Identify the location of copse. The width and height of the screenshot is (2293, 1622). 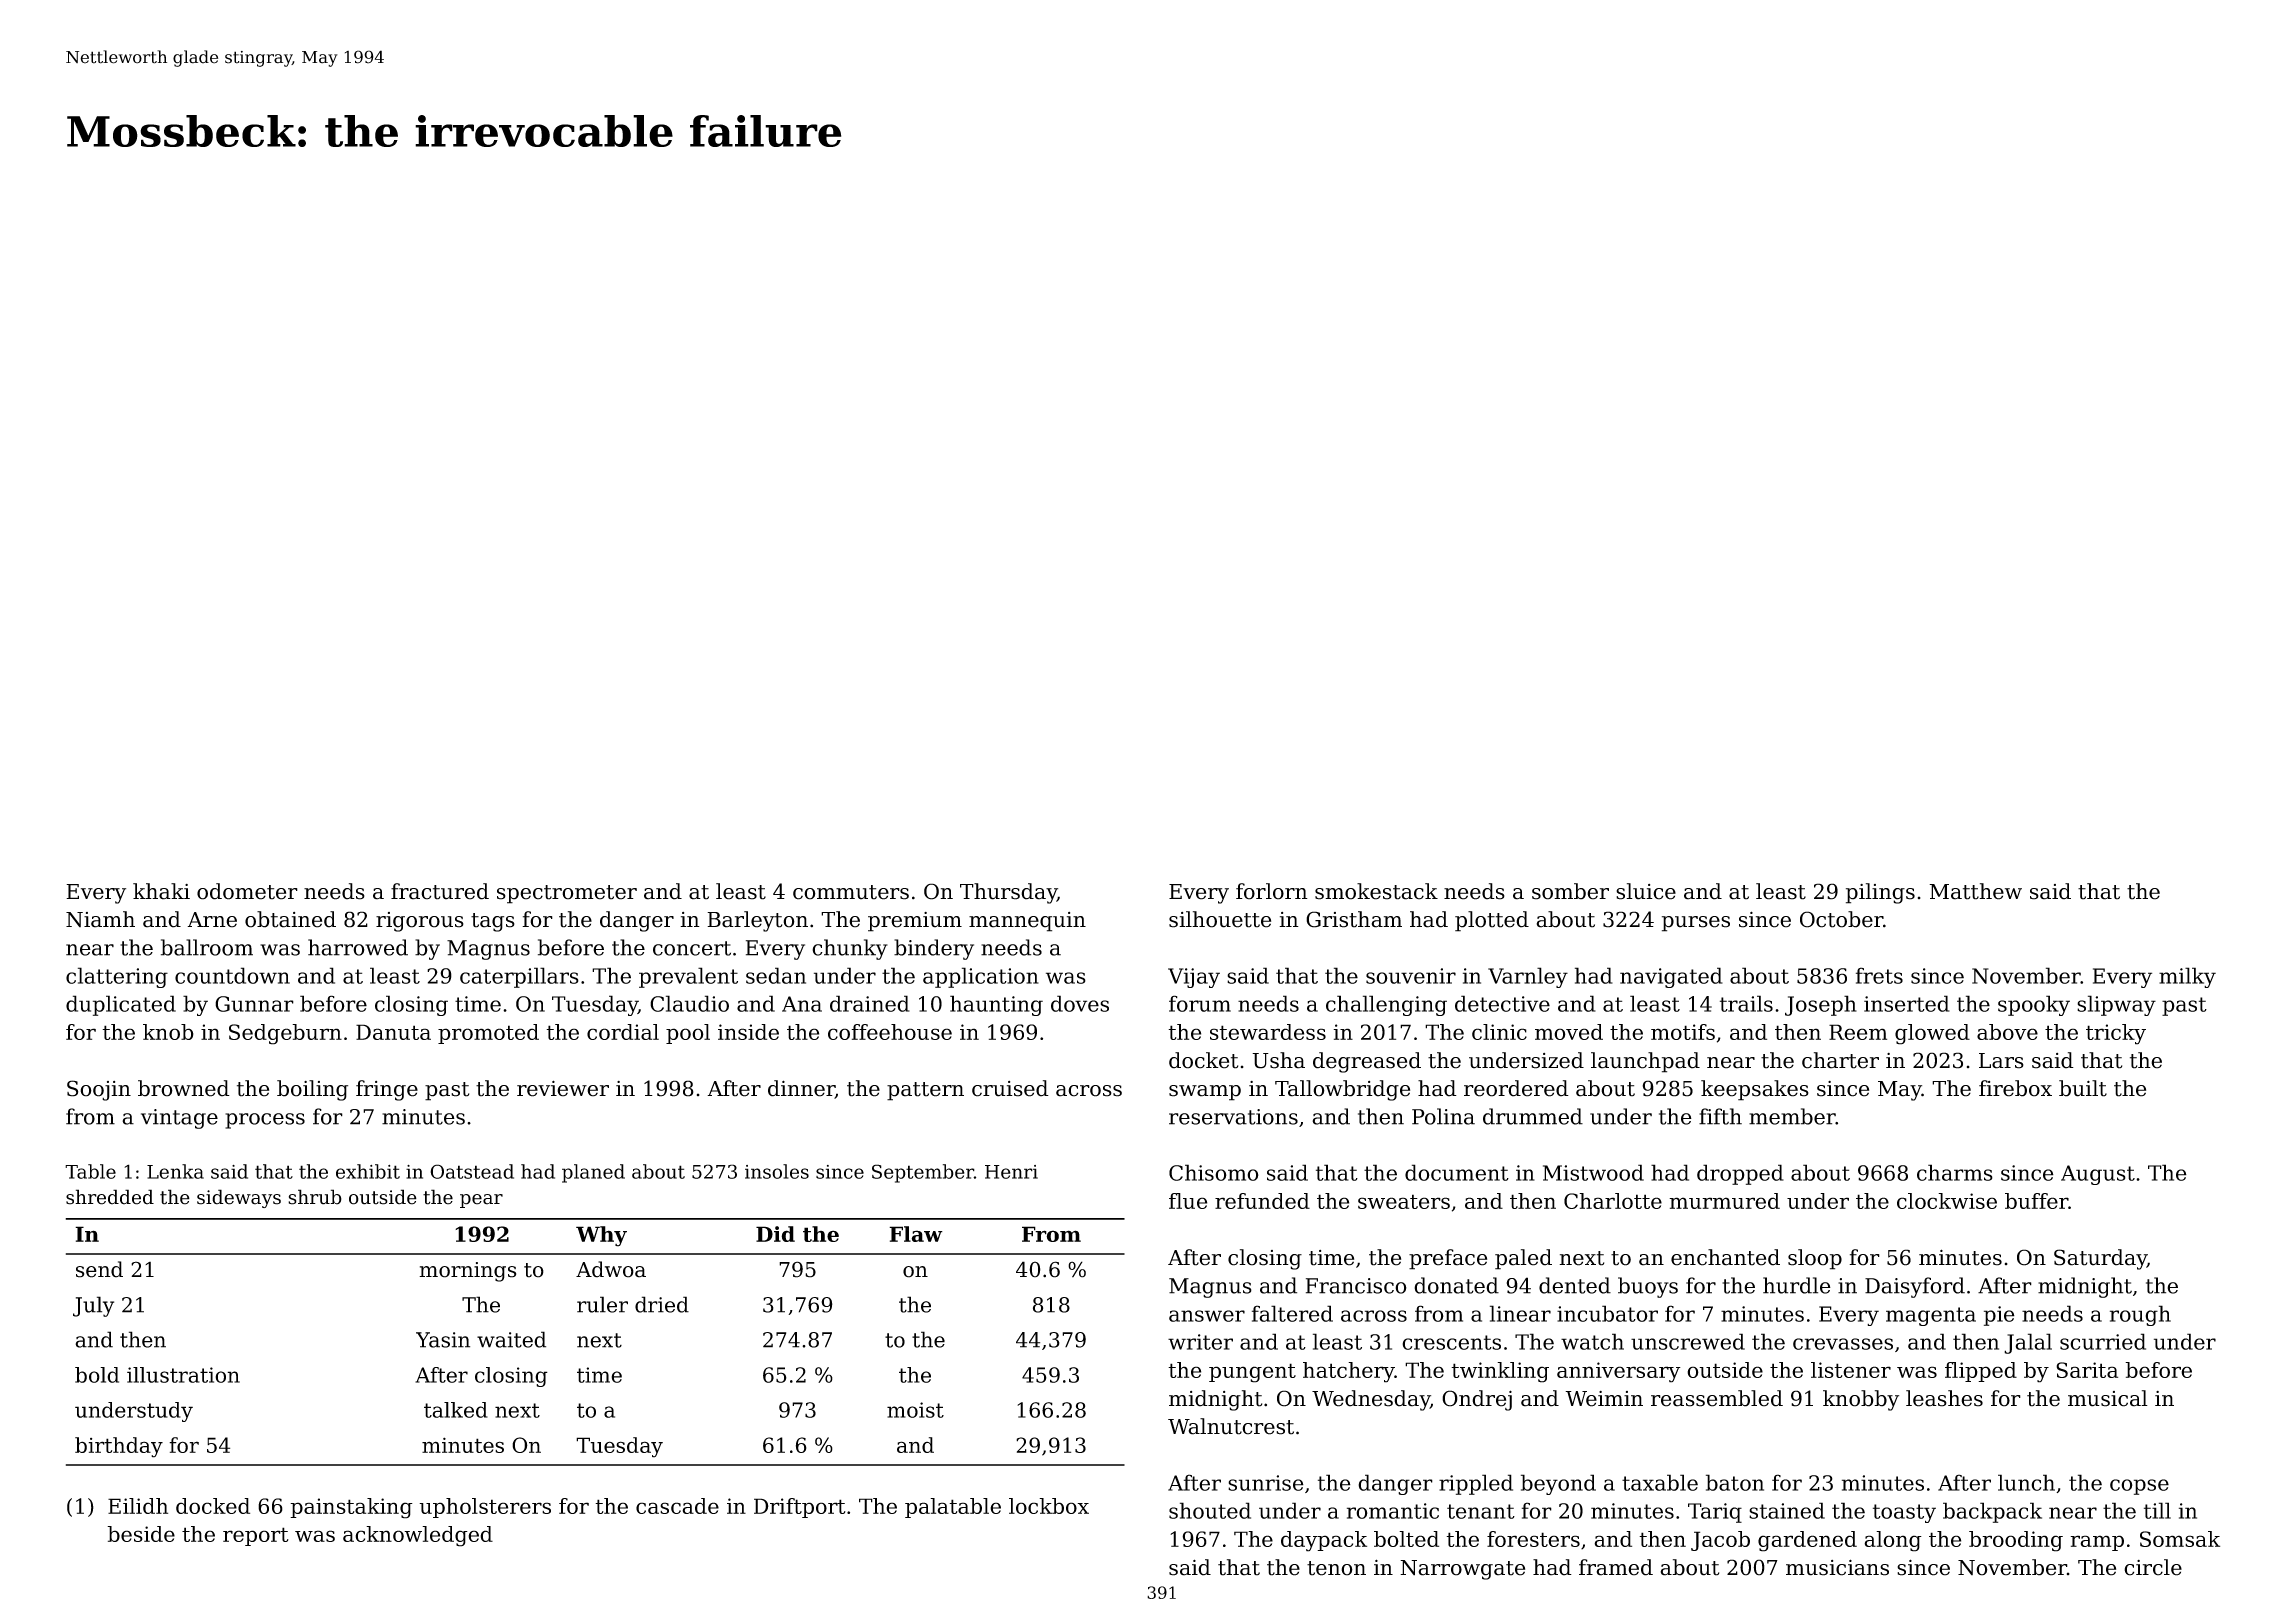
(2139, 1487).
